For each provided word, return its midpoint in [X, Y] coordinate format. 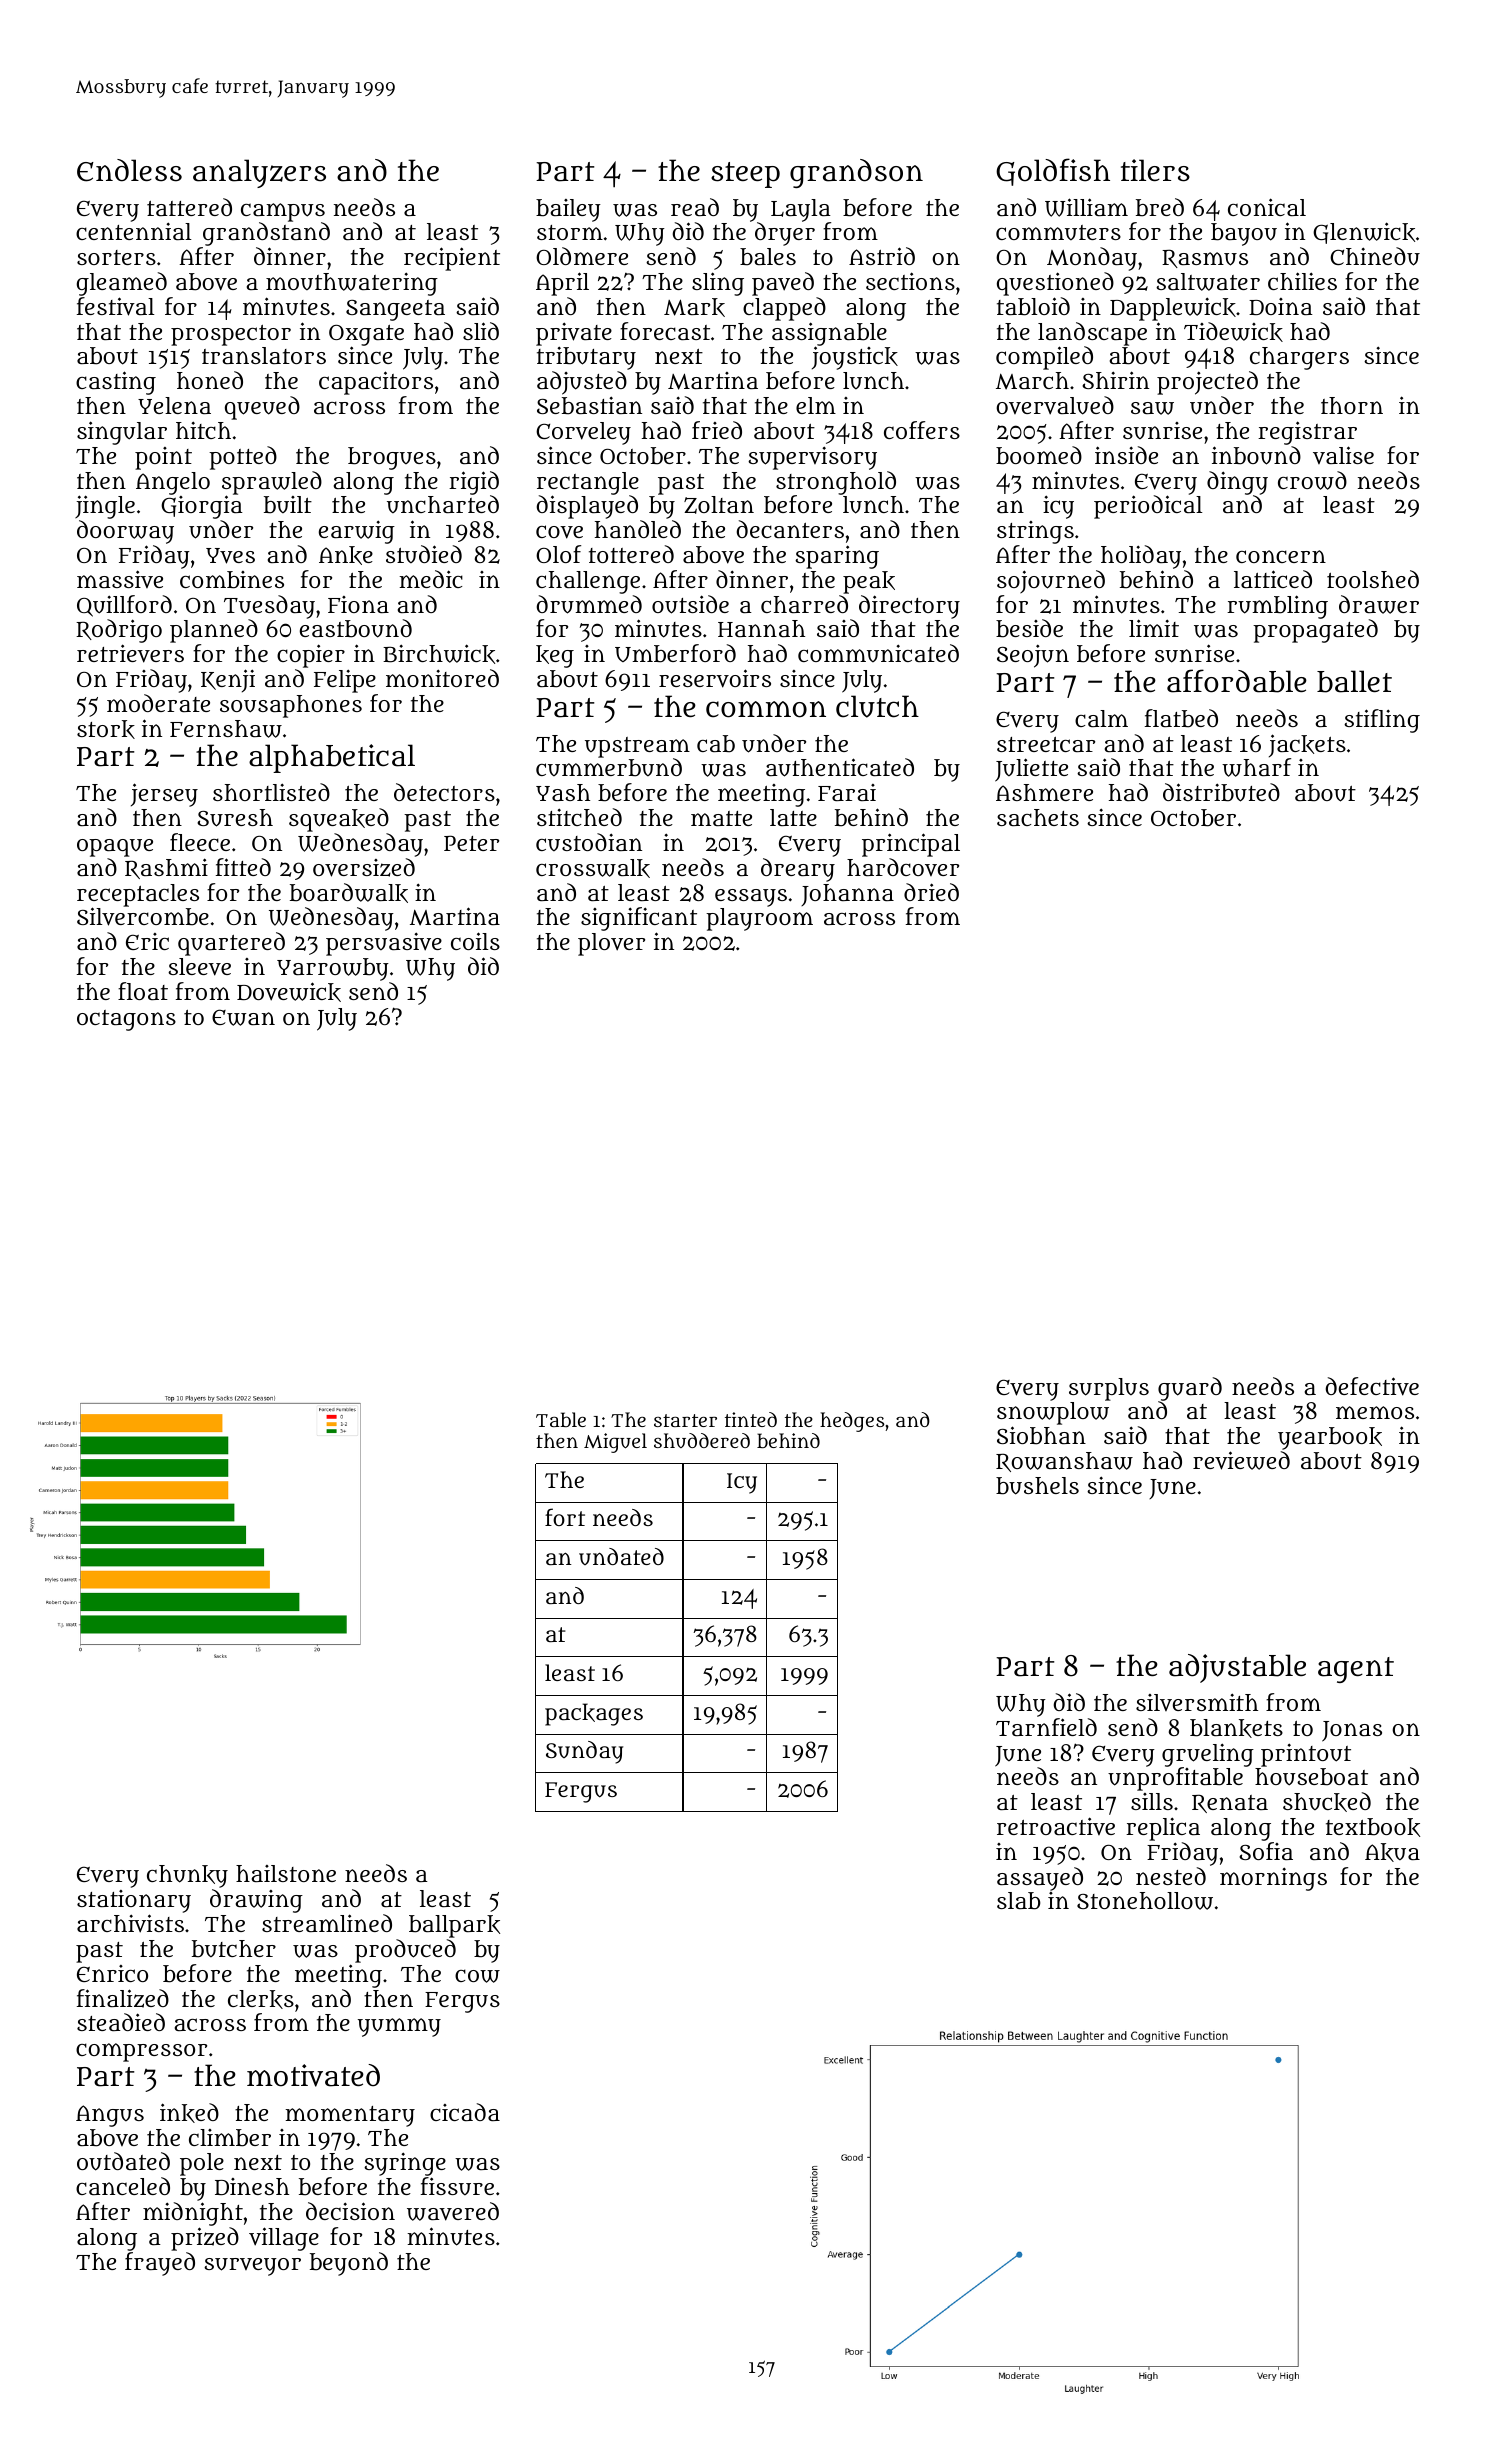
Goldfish [1053, 172]
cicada [465, 2112]
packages [594, 1714]
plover [611, 944]
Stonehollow [1145, 1901]
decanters [790, 529]
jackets [1307, 745]
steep [745, 175]
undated [621, 1556]
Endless [129, 170]
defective [1372, 1386]
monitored [442, 678]
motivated [313, 2075]
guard [1190, 1389]
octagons [126, 1020]
